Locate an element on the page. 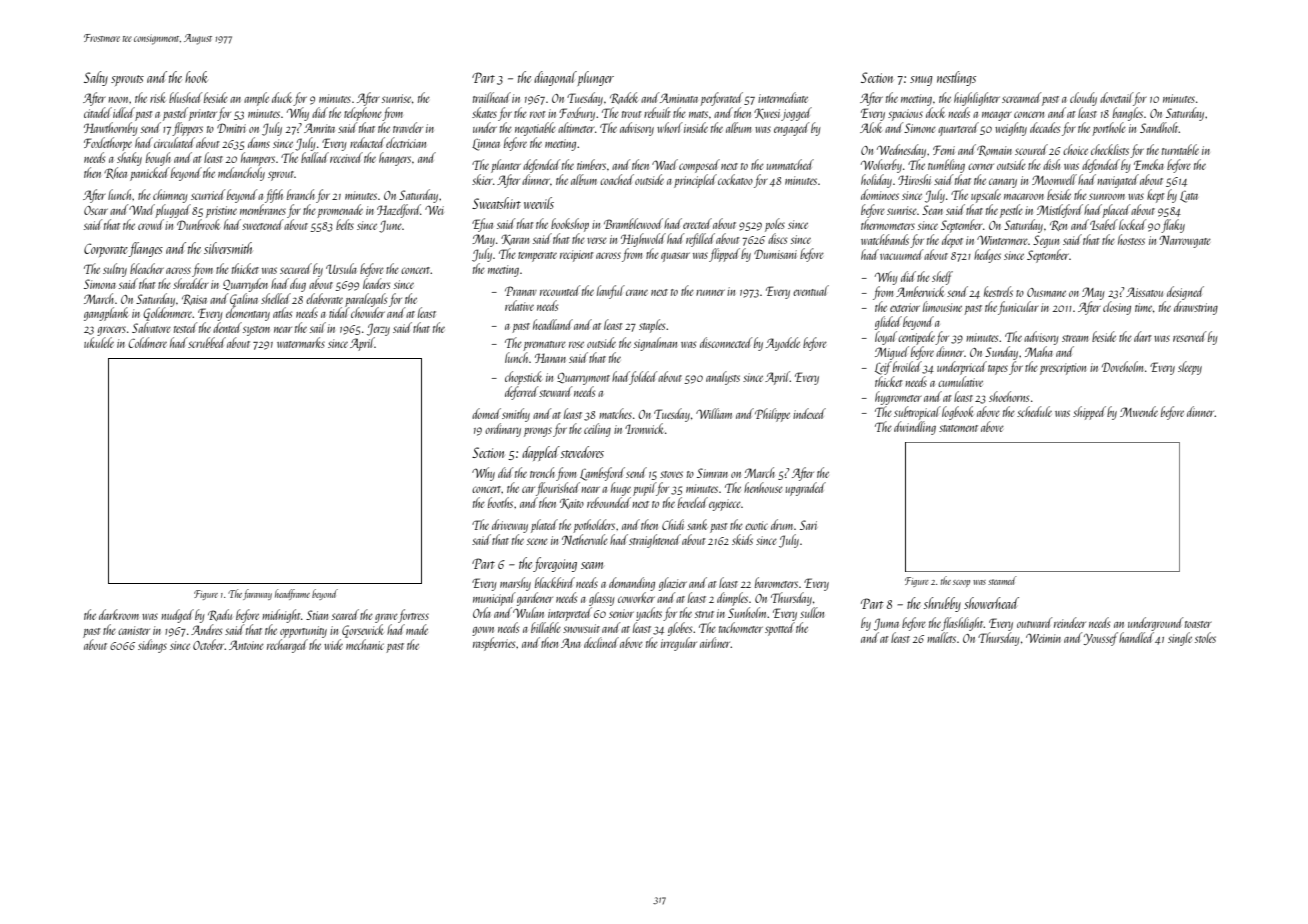 The image size is (1308, 924). nestlings is located at coordinates (956, 78).
